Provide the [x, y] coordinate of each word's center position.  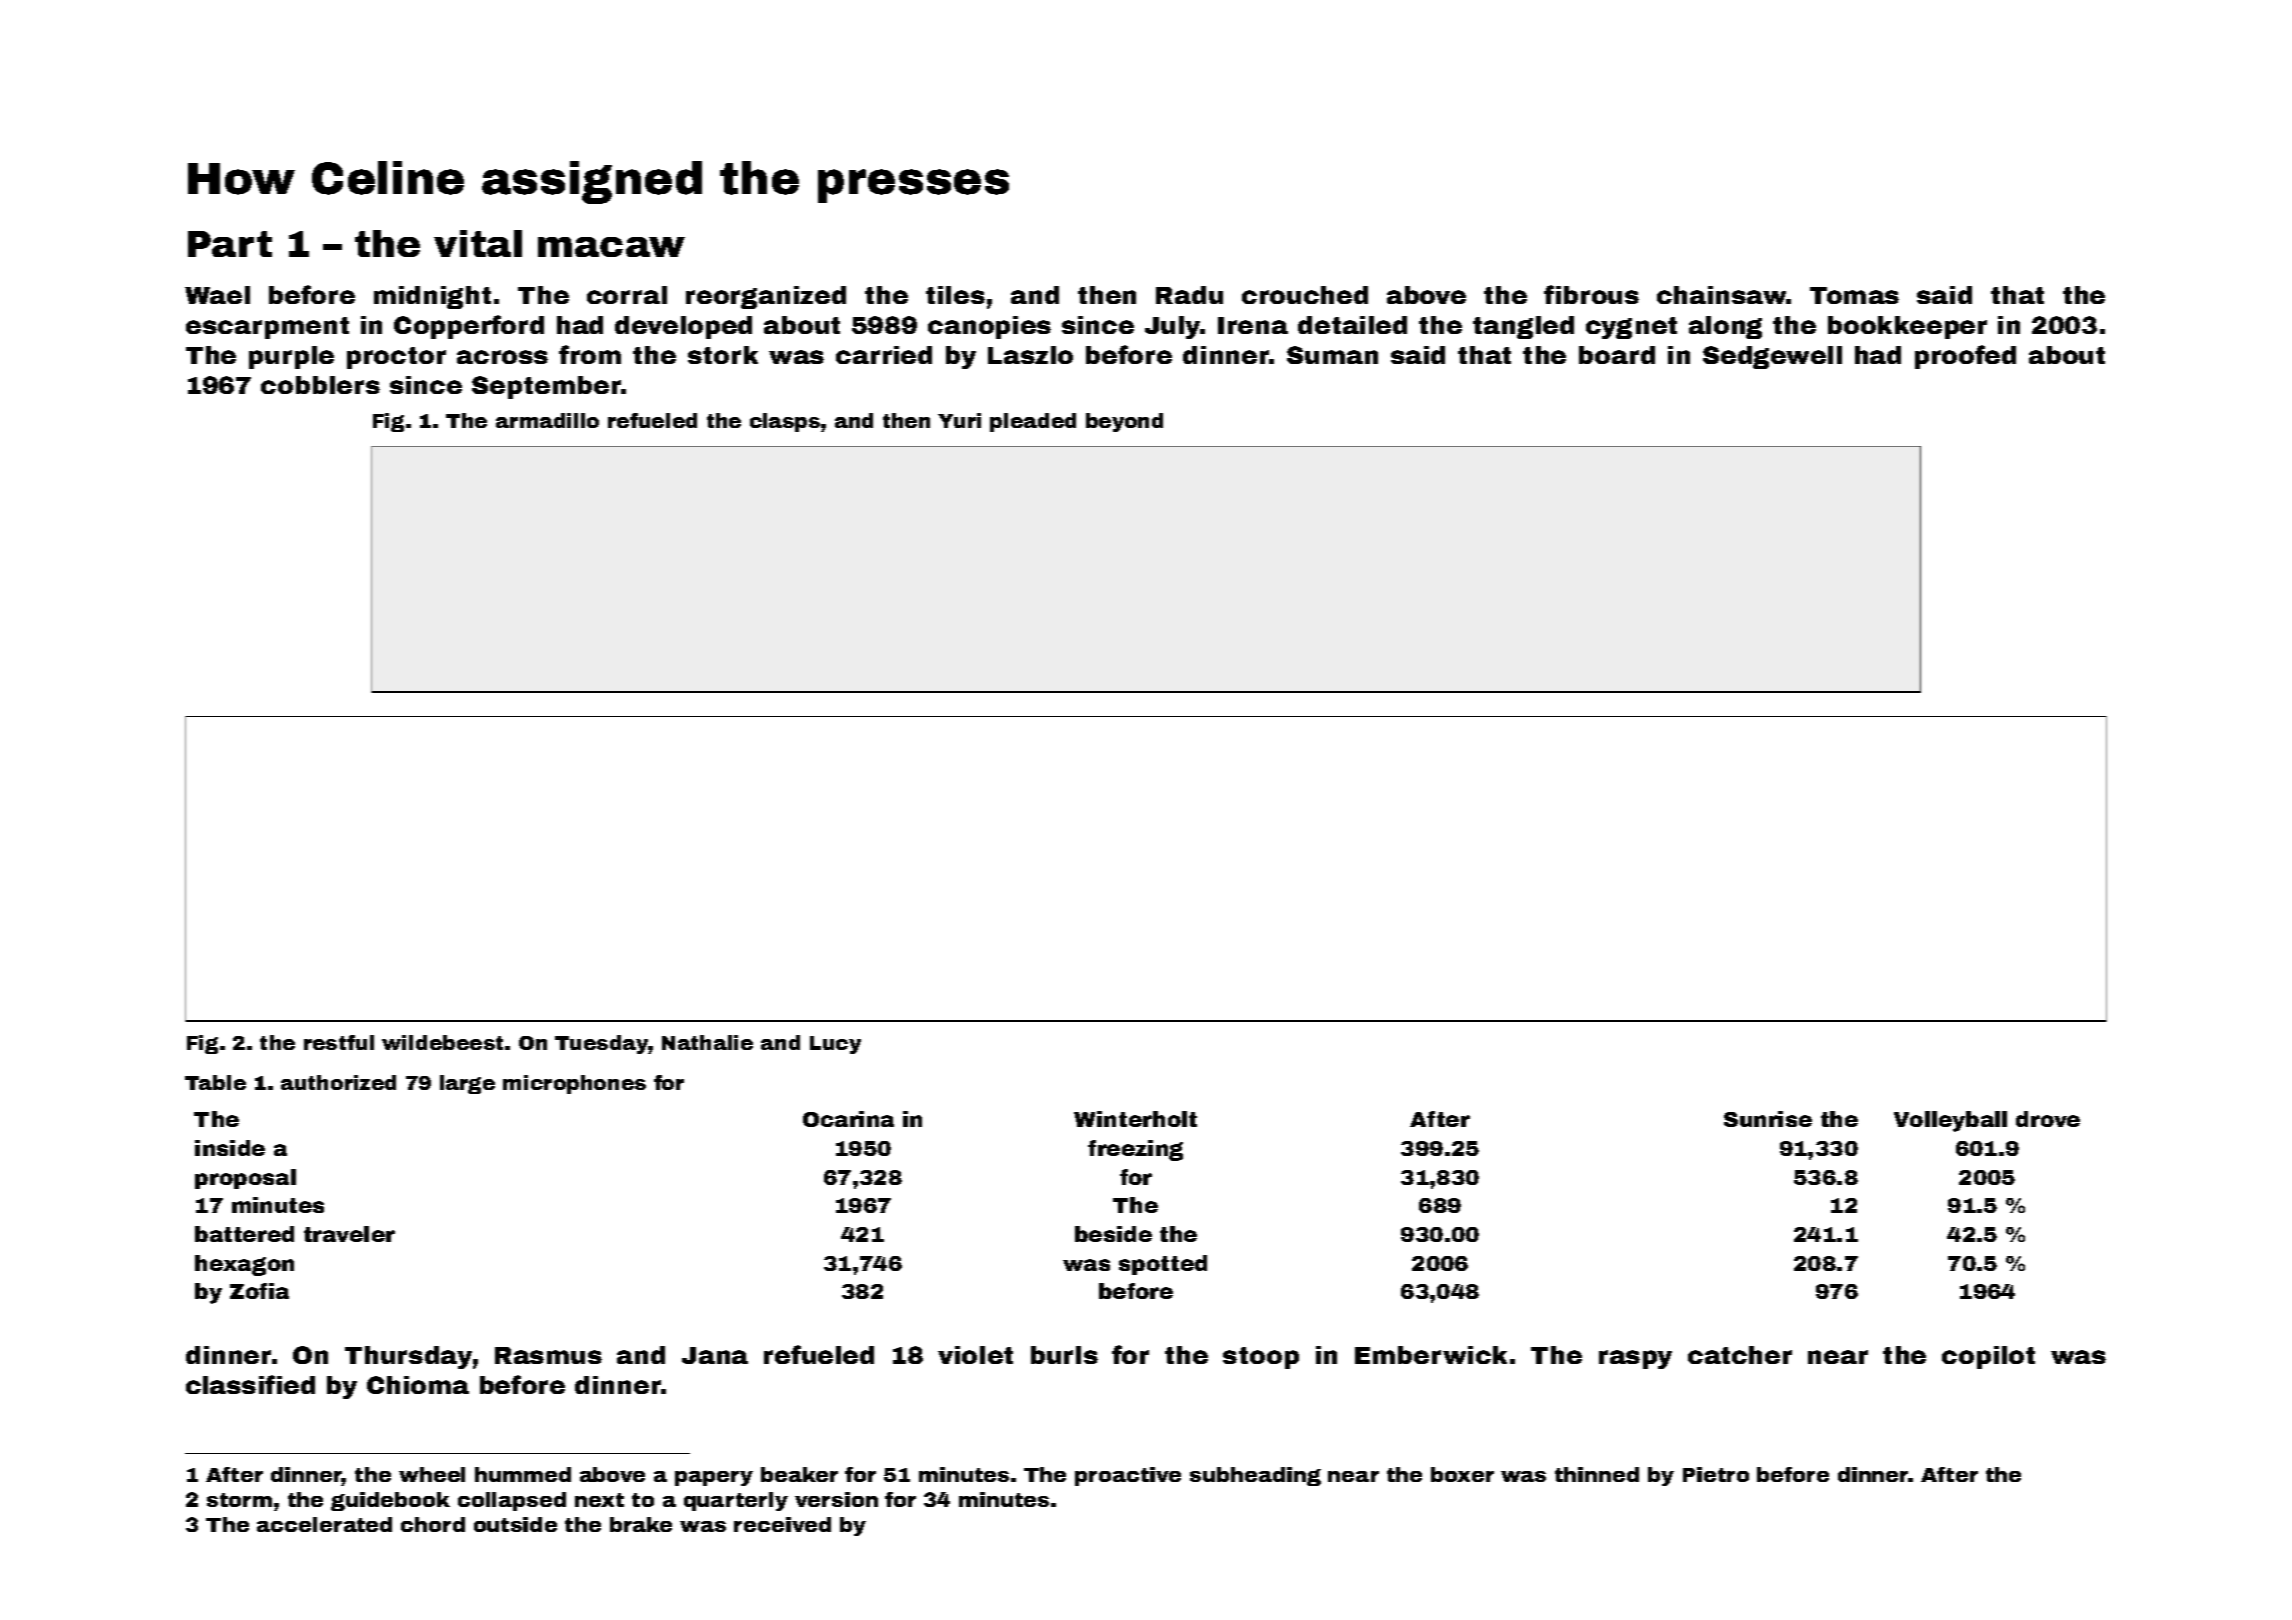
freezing [1135, 1150]
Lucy [835, 1045]
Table [215, 1082]
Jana [715, 1355]
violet [975, 1355]
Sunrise [1768, 1119]
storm [239, 1500]
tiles [955, 295]
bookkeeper [1907, 327]
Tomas [1854, 295]
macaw [611, 247]
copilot [1988, 1357]
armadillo [547, 420]
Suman [1332, 355]
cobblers [320, 385]
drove [2048, 1119]
